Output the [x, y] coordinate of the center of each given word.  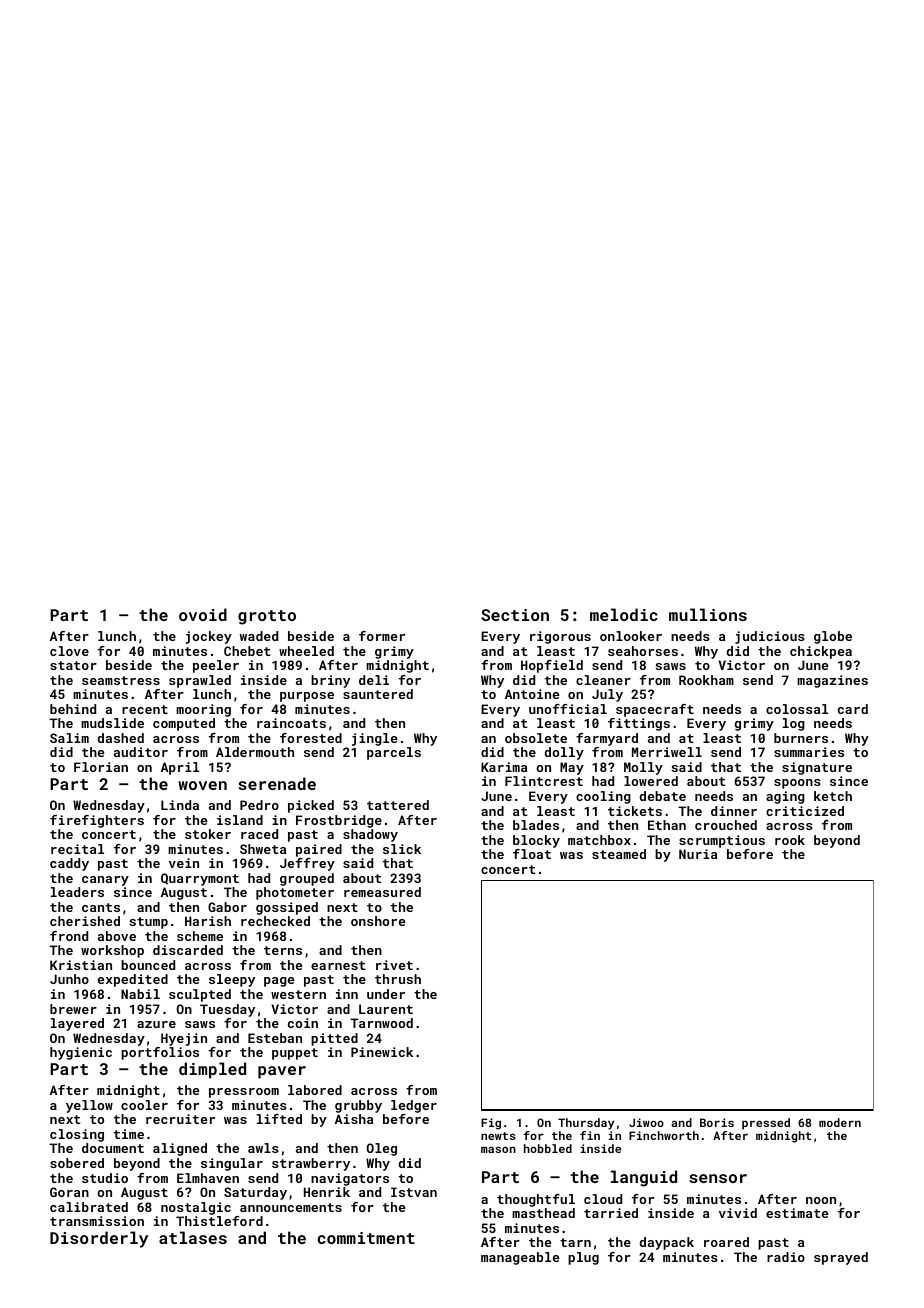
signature [817, 768]
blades [536, 825]
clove [69, 651]
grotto [267, 617]
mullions [708, 614]
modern [840, 1122]
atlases [193, 1237]
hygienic [81, 1053]
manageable [520, 1258]
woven [202, 785]
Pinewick [382, 1052]
